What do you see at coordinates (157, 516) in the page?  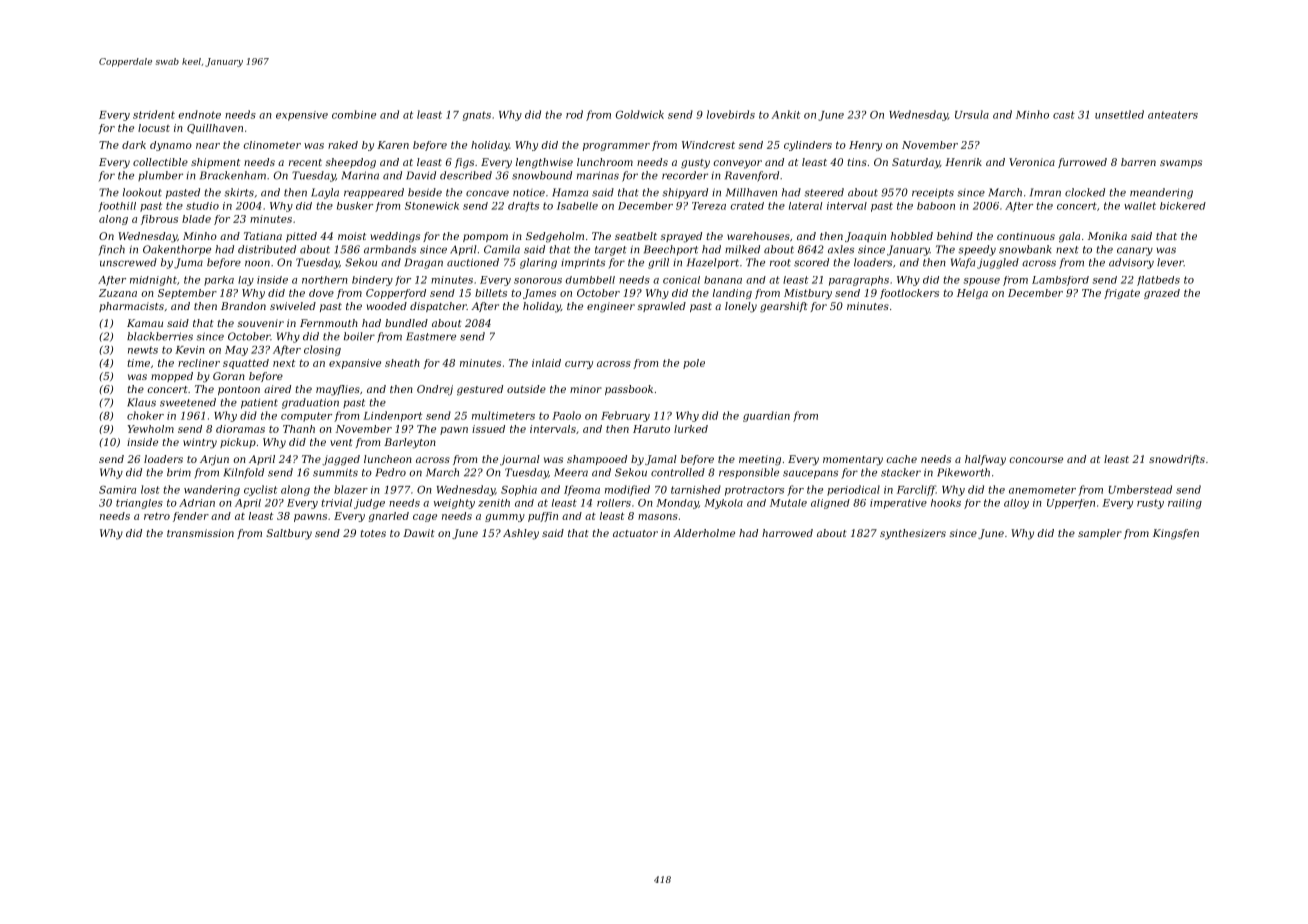 I see `retro` at bounding box center [157, 516].
